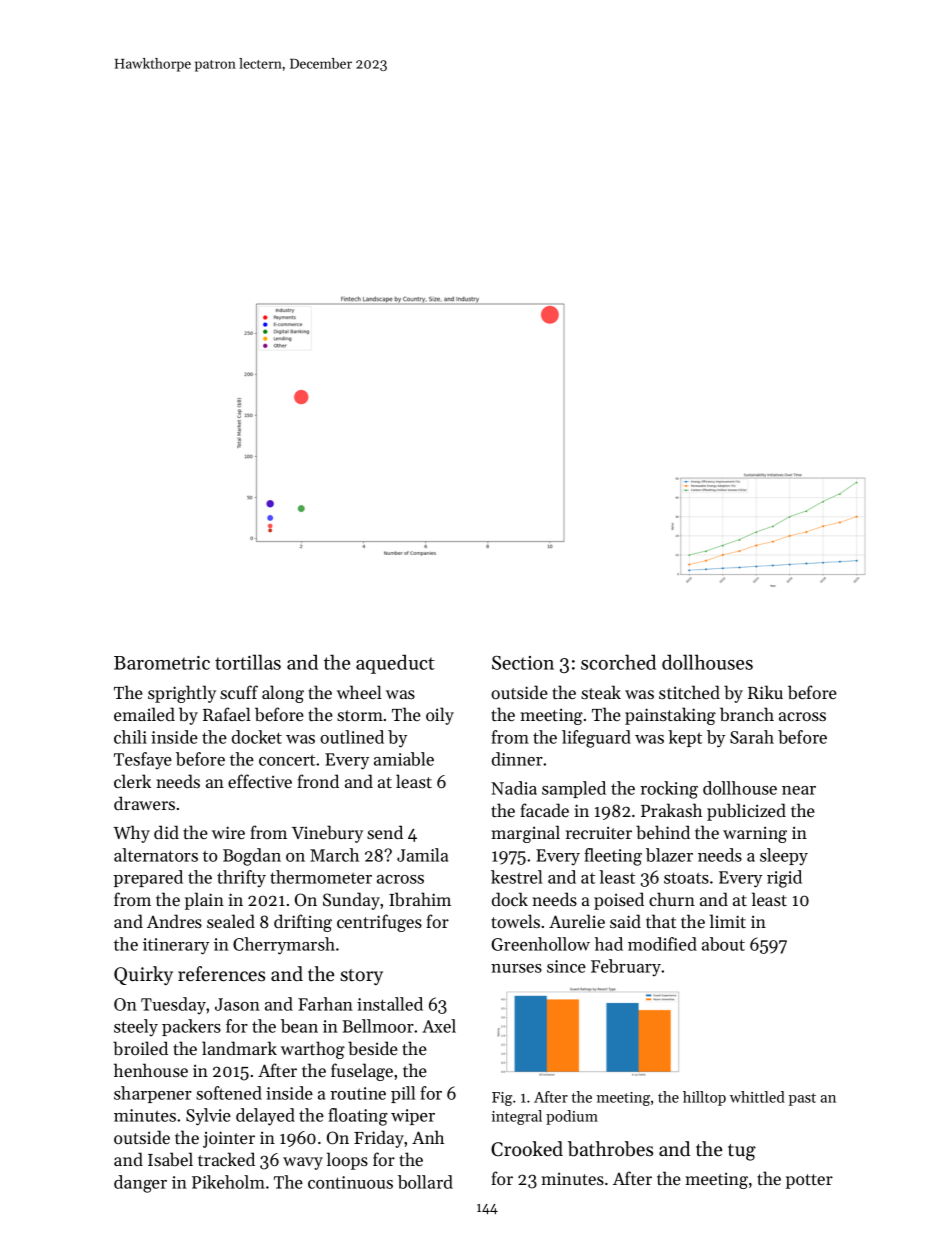 The height and width of the document is (1233, 952). Describe the element at coordinates (618, 662) in the document. I see `scorched` at that location.
